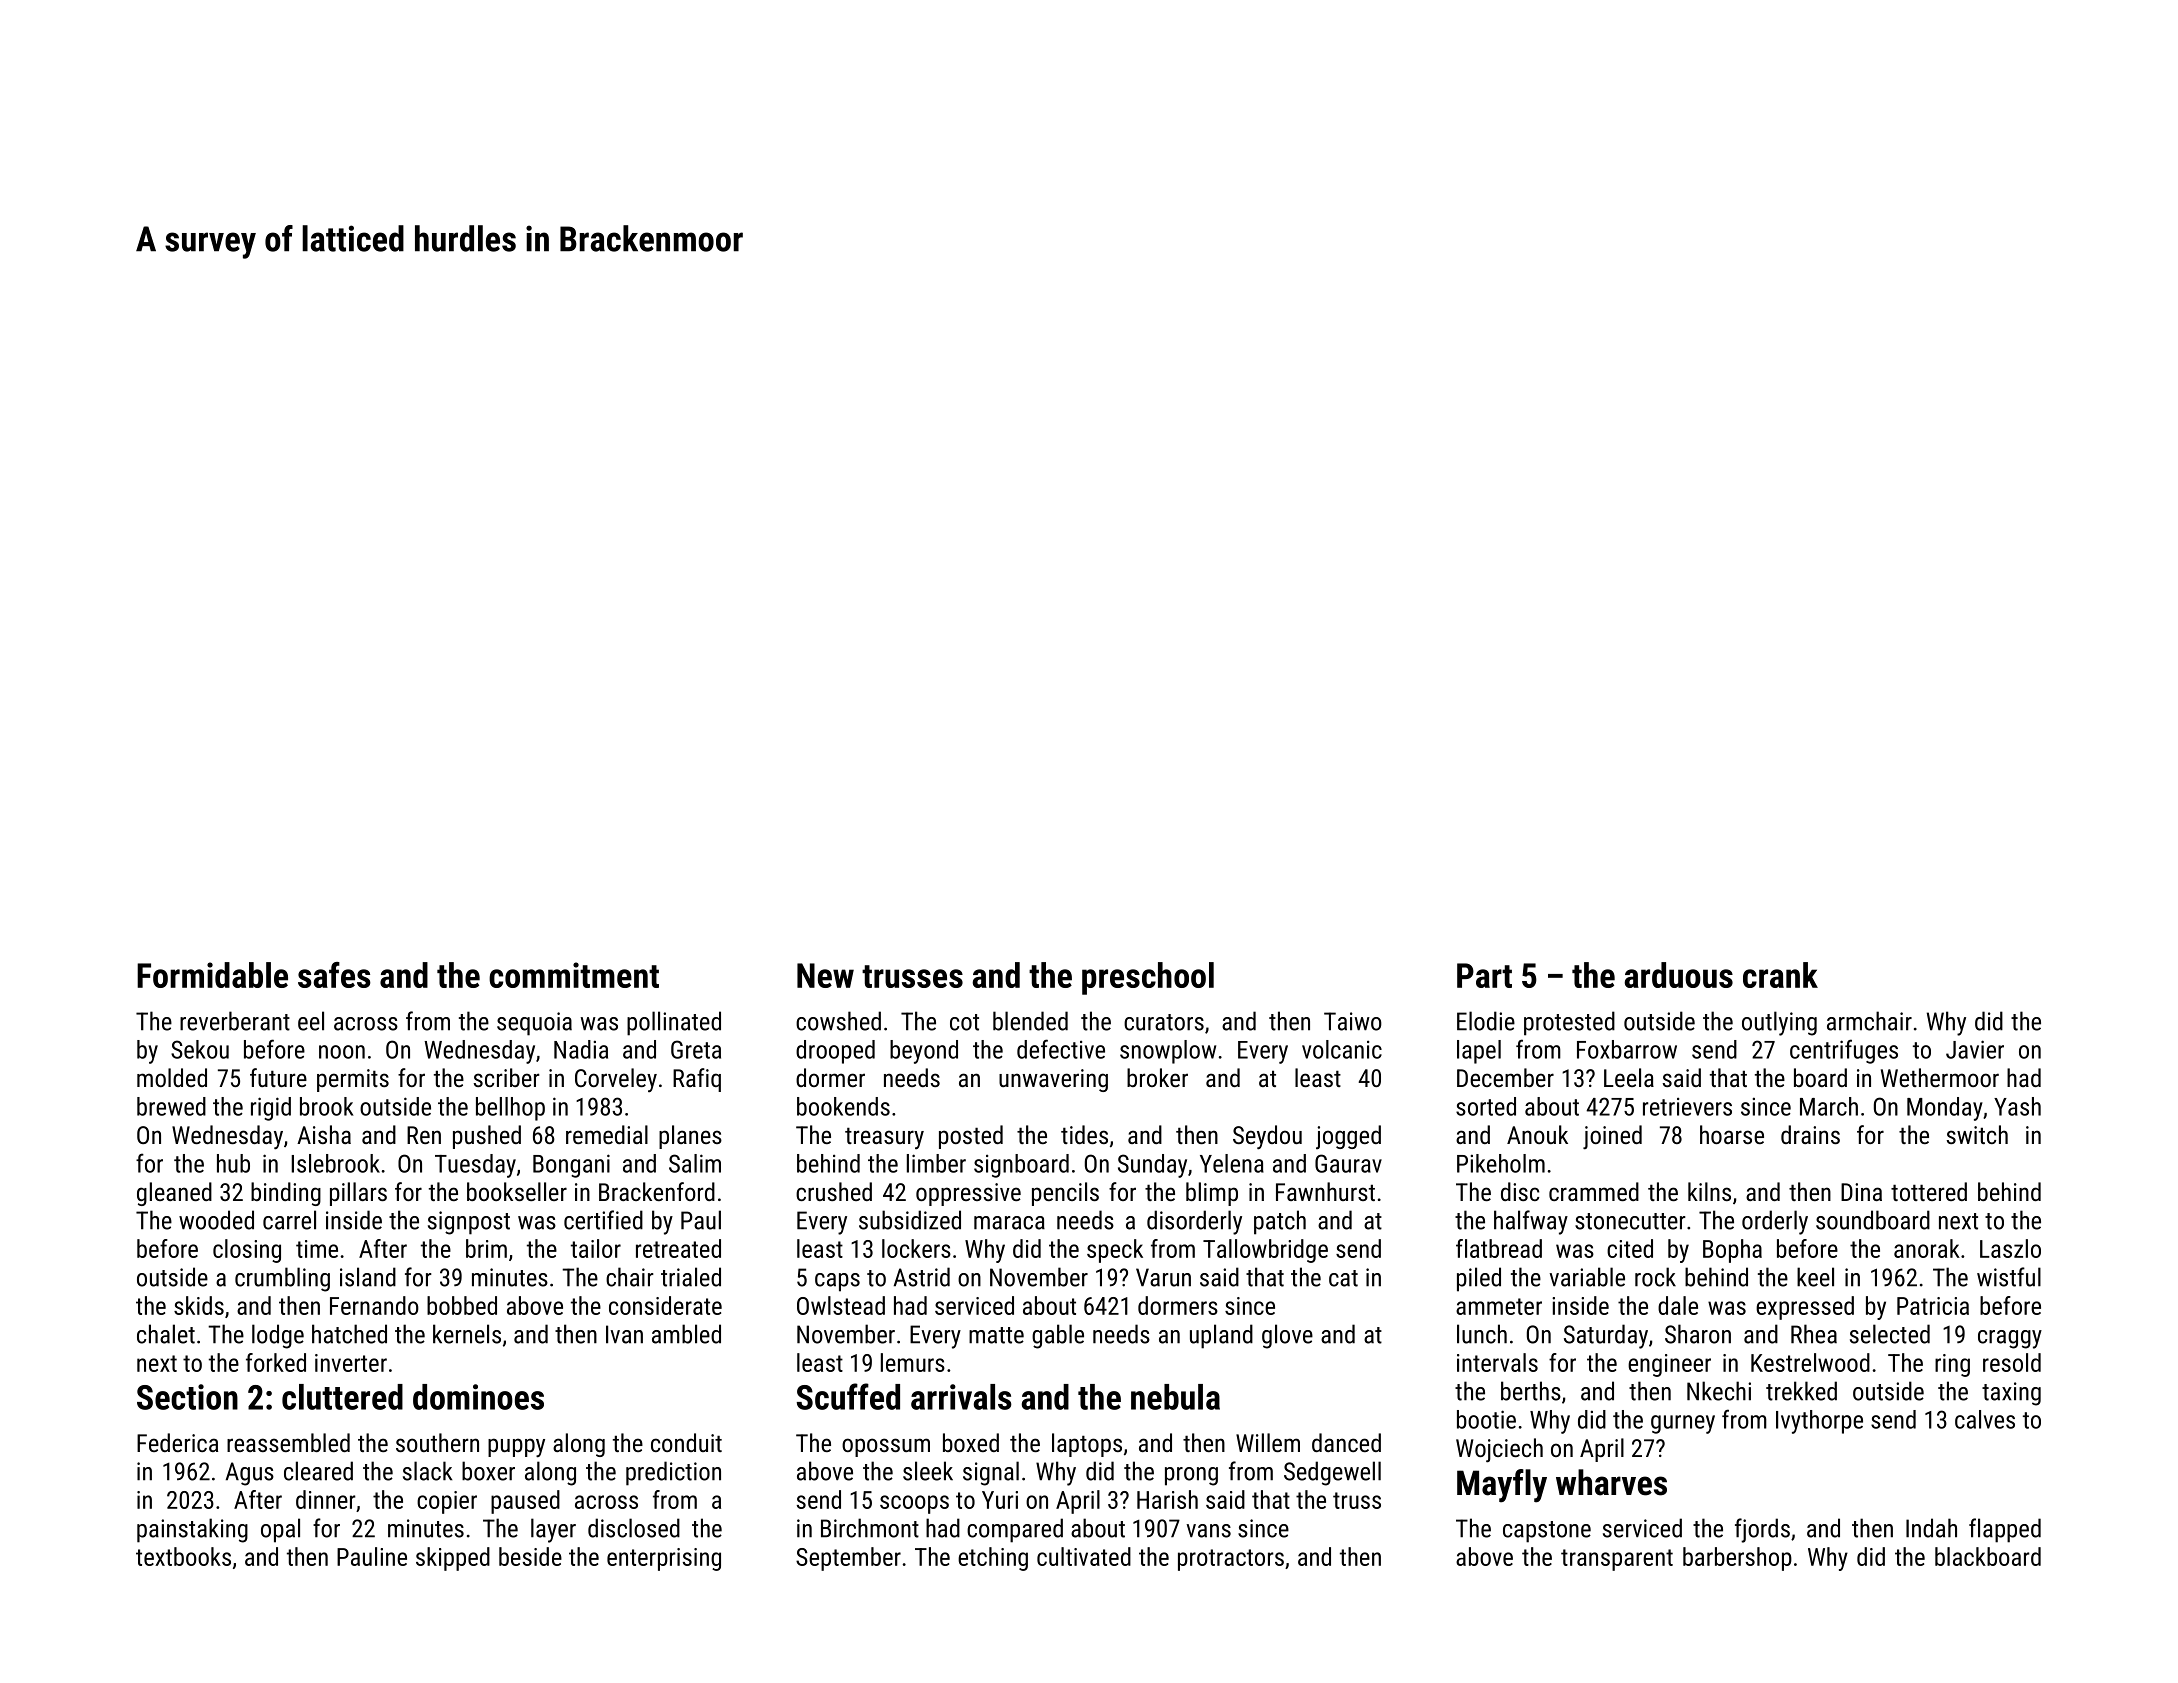 The image size is (2178, 1683). Describe the element at coordinates (235, 1021) in the screenshot. I see `reverberant` at that location.
